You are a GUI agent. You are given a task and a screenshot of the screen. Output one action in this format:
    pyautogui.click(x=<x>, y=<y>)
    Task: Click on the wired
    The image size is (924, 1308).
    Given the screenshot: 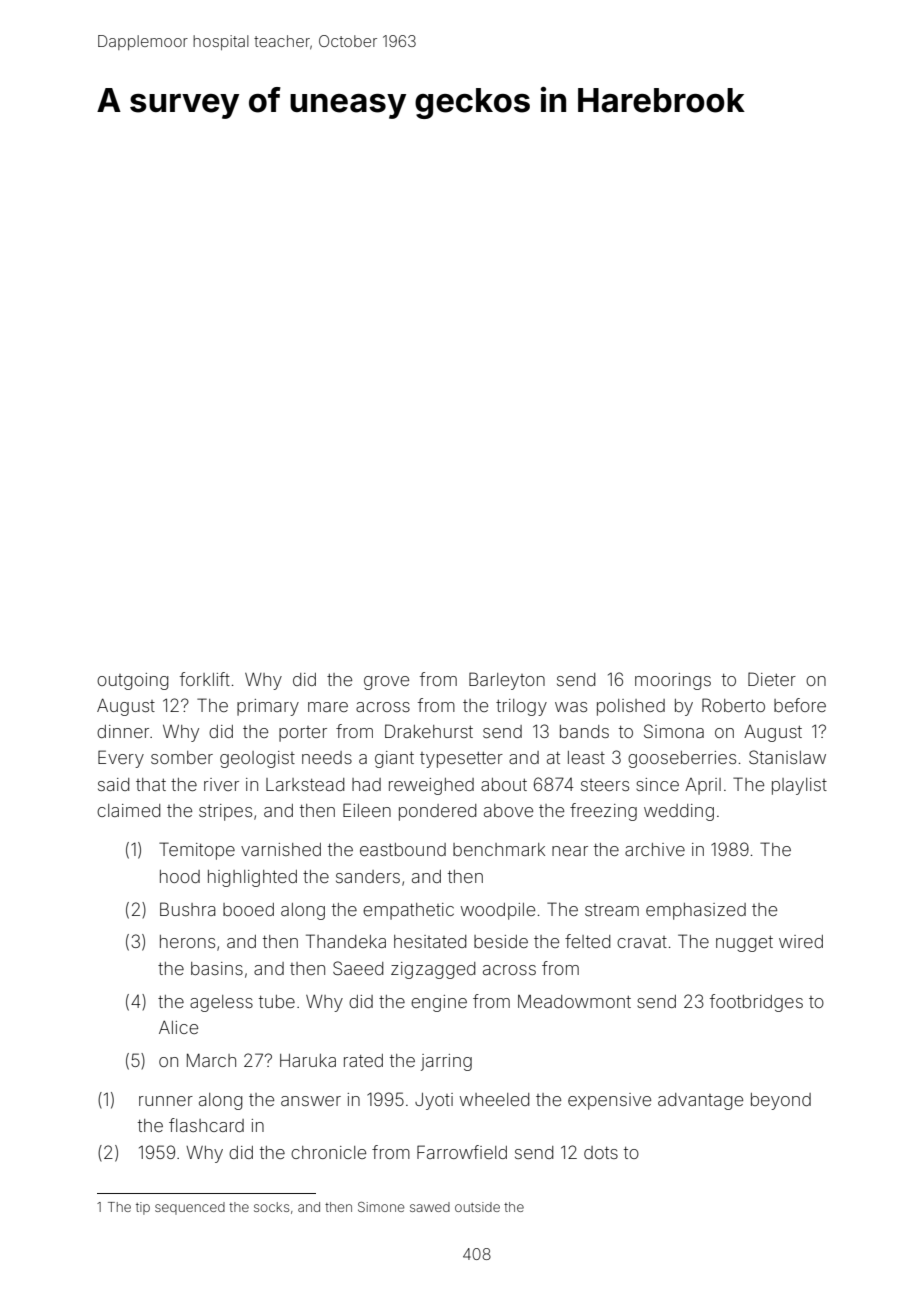 What is the action you would take?
    pyautogui.click(x=801, y=941)
